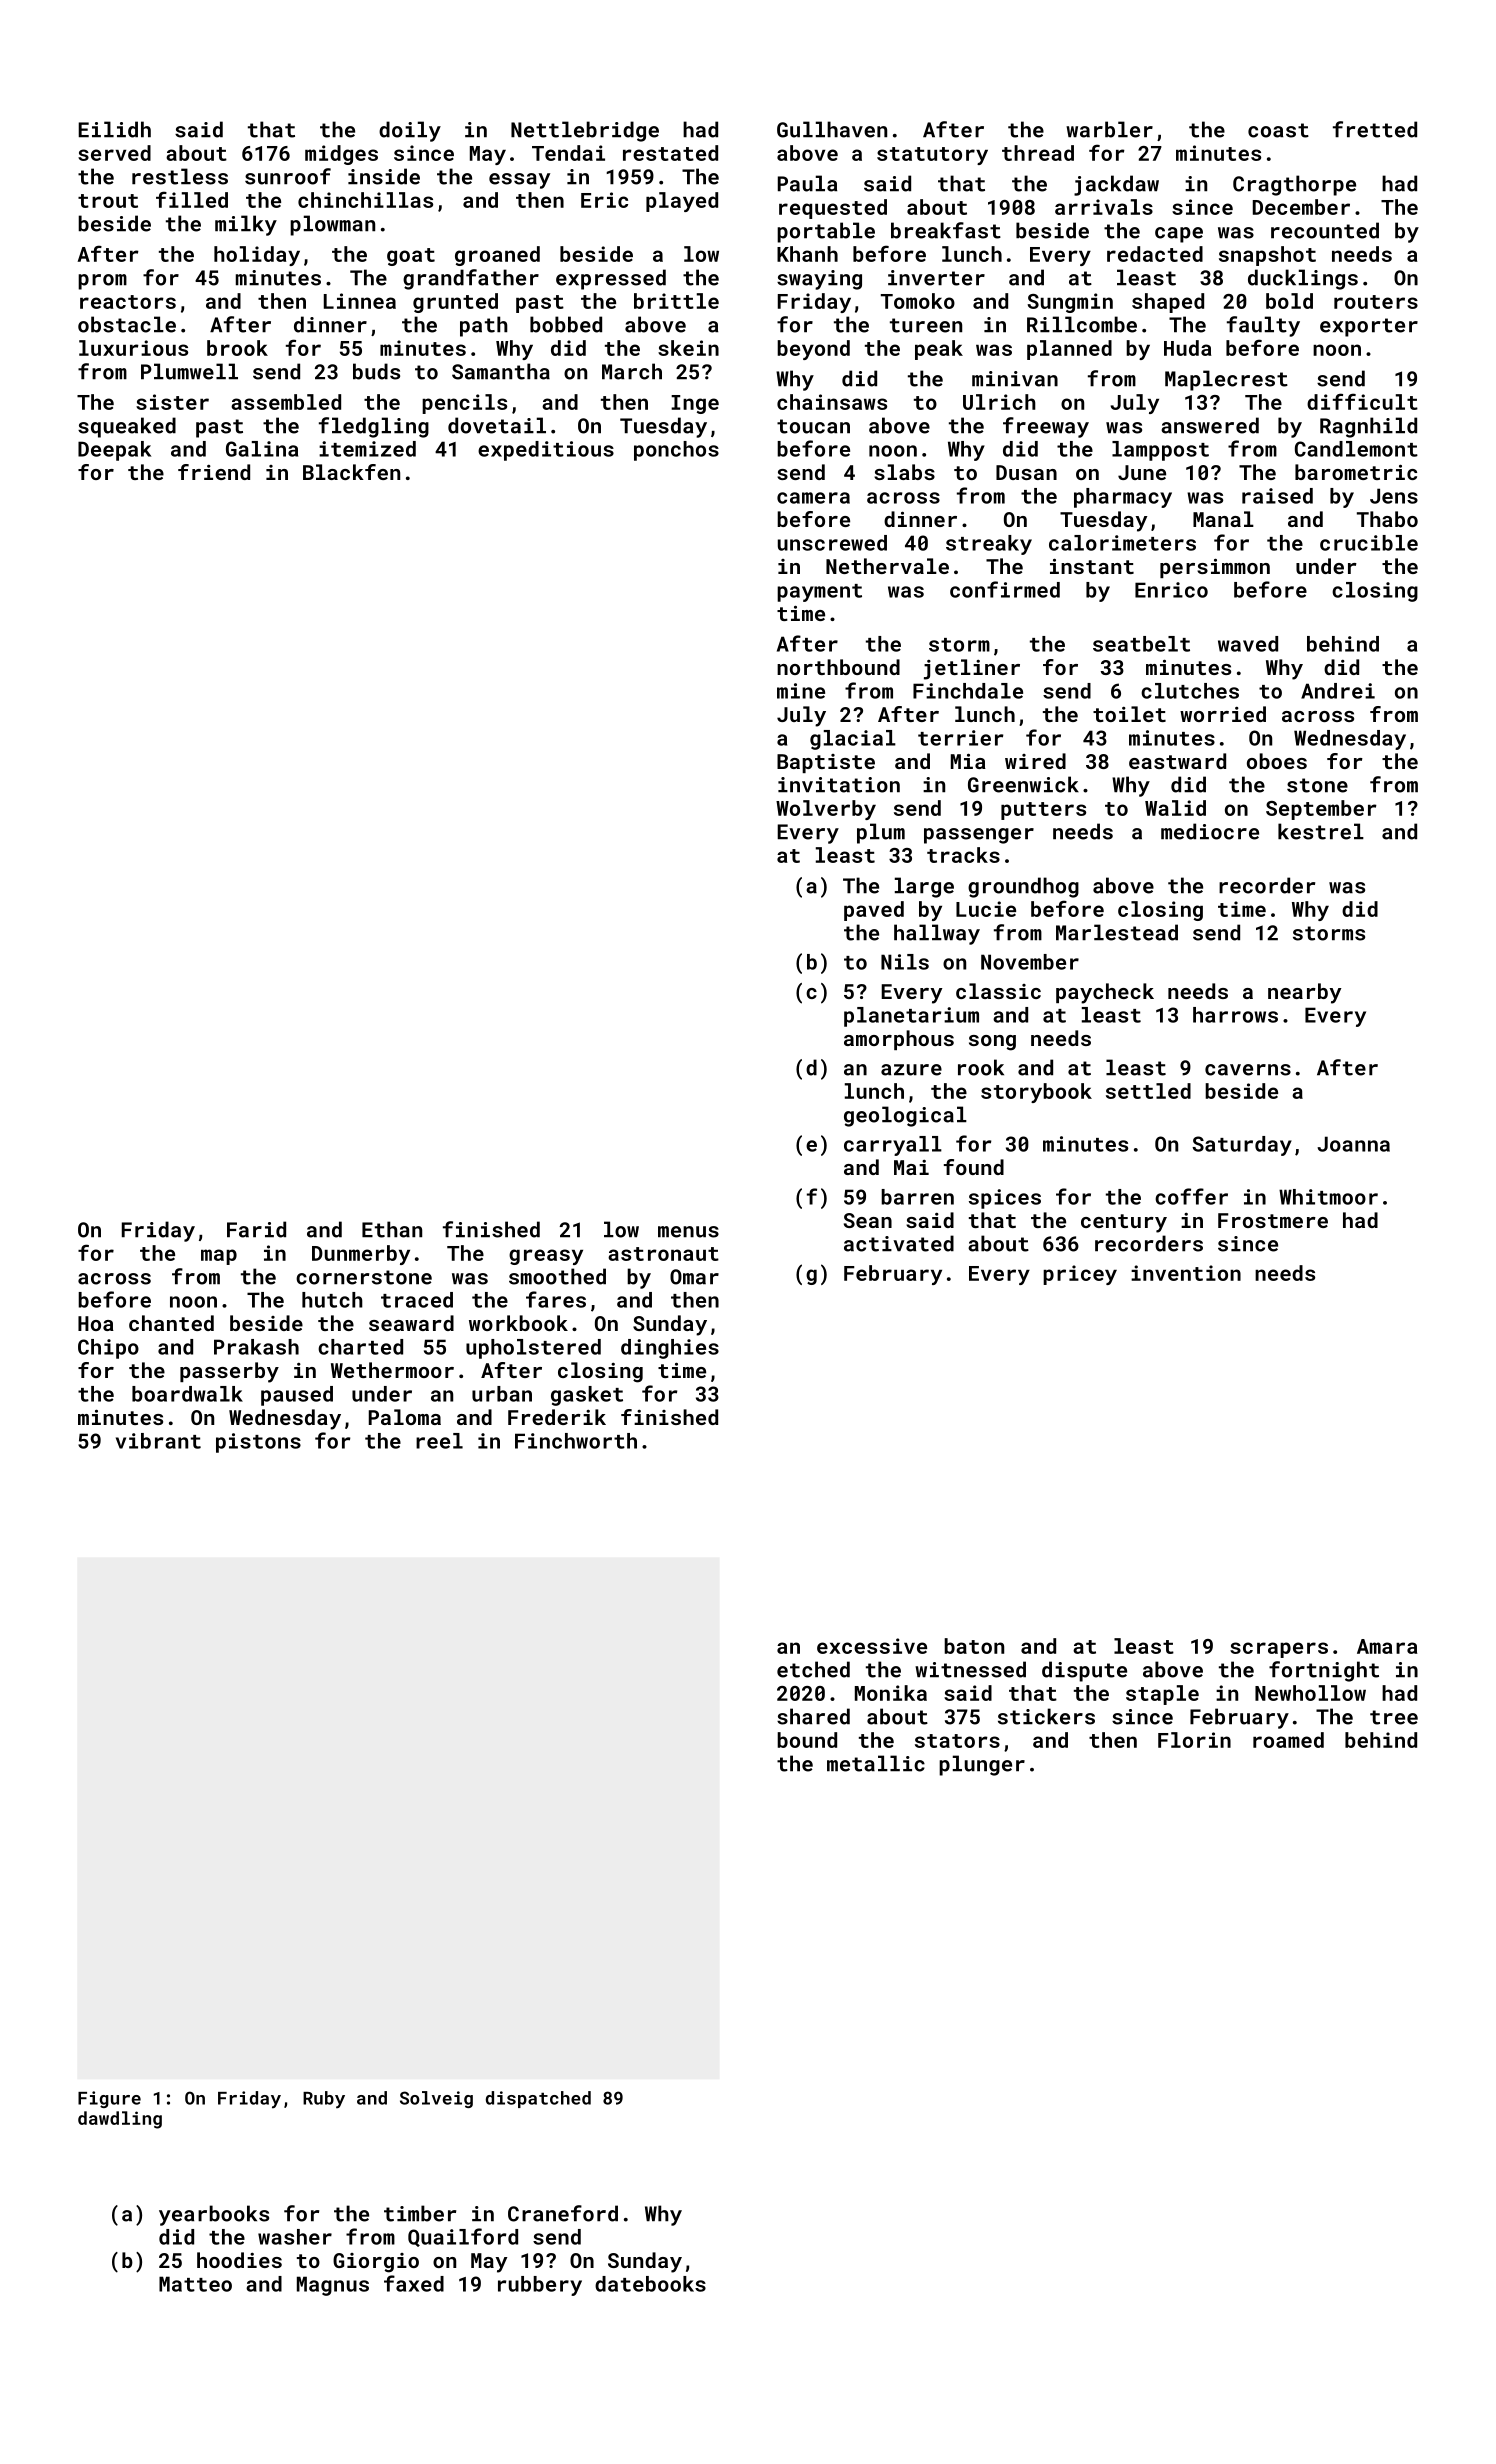  What do you see at coordinates (1321, 831) in the page?
I see `kestrel` at bounding box center [1321, 831].
